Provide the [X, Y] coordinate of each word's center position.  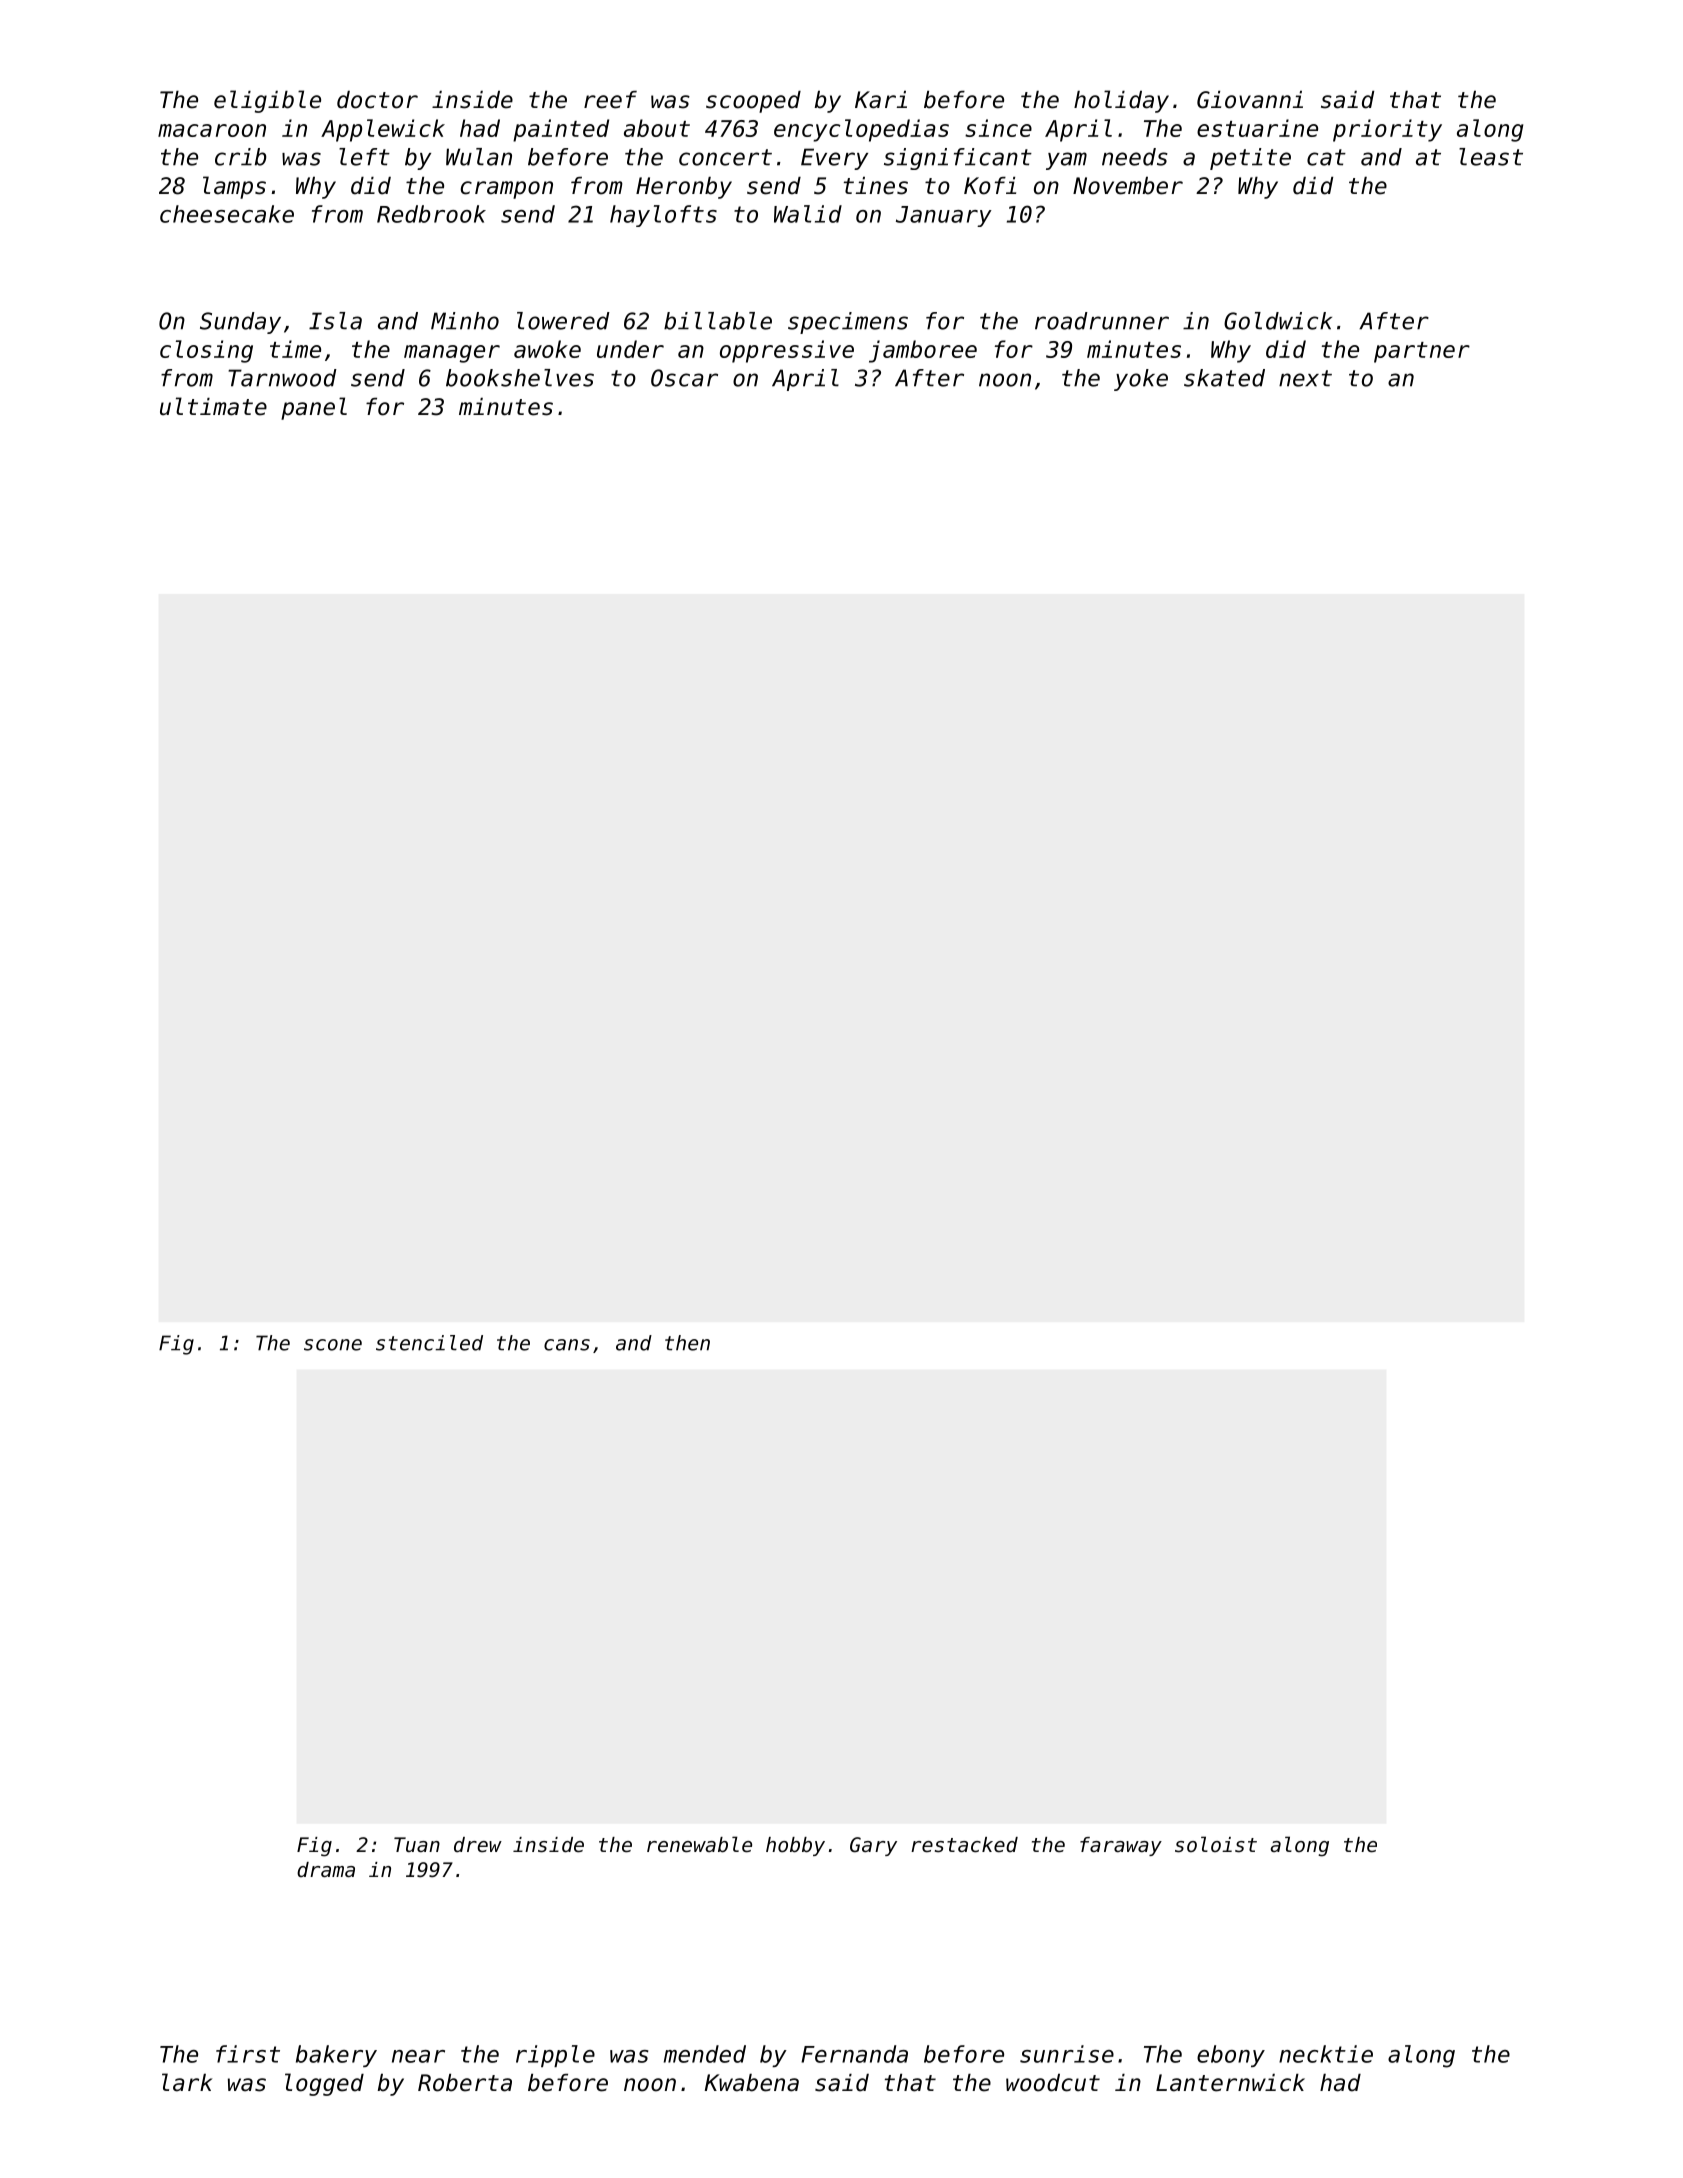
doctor [377, 100]
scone [333, 1345]
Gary [873, 1846]
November [1128, 186]
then [687, 1343]
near [418, 2056]
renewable [699, 1844]
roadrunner [1102, 321]
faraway [1121, 1846]
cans [567, 1345]
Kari [881, 100]
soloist [1216, 1844]
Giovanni [1250, 100]
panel [314, 408]
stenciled [429, 1343]
